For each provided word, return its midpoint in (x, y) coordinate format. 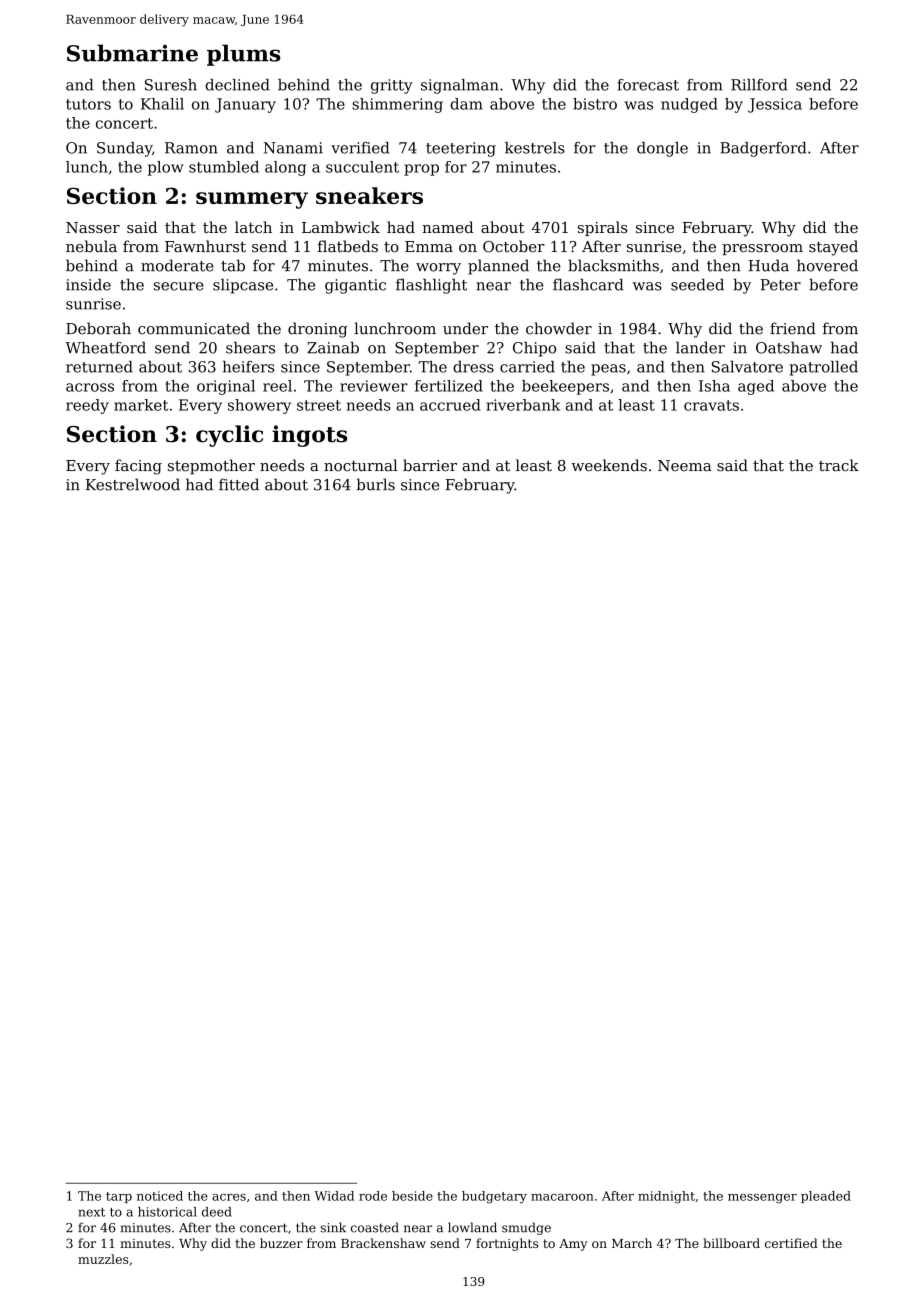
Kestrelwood (133, 484)
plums (243, 55)
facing (138, 467)
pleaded (826, 1197)
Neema (685, 466)
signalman (460, 86)
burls (376, 484)
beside (412, 1196)
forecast (648, 85)
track (839, 465)
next (91, 1212)
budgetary (494, 1197)
